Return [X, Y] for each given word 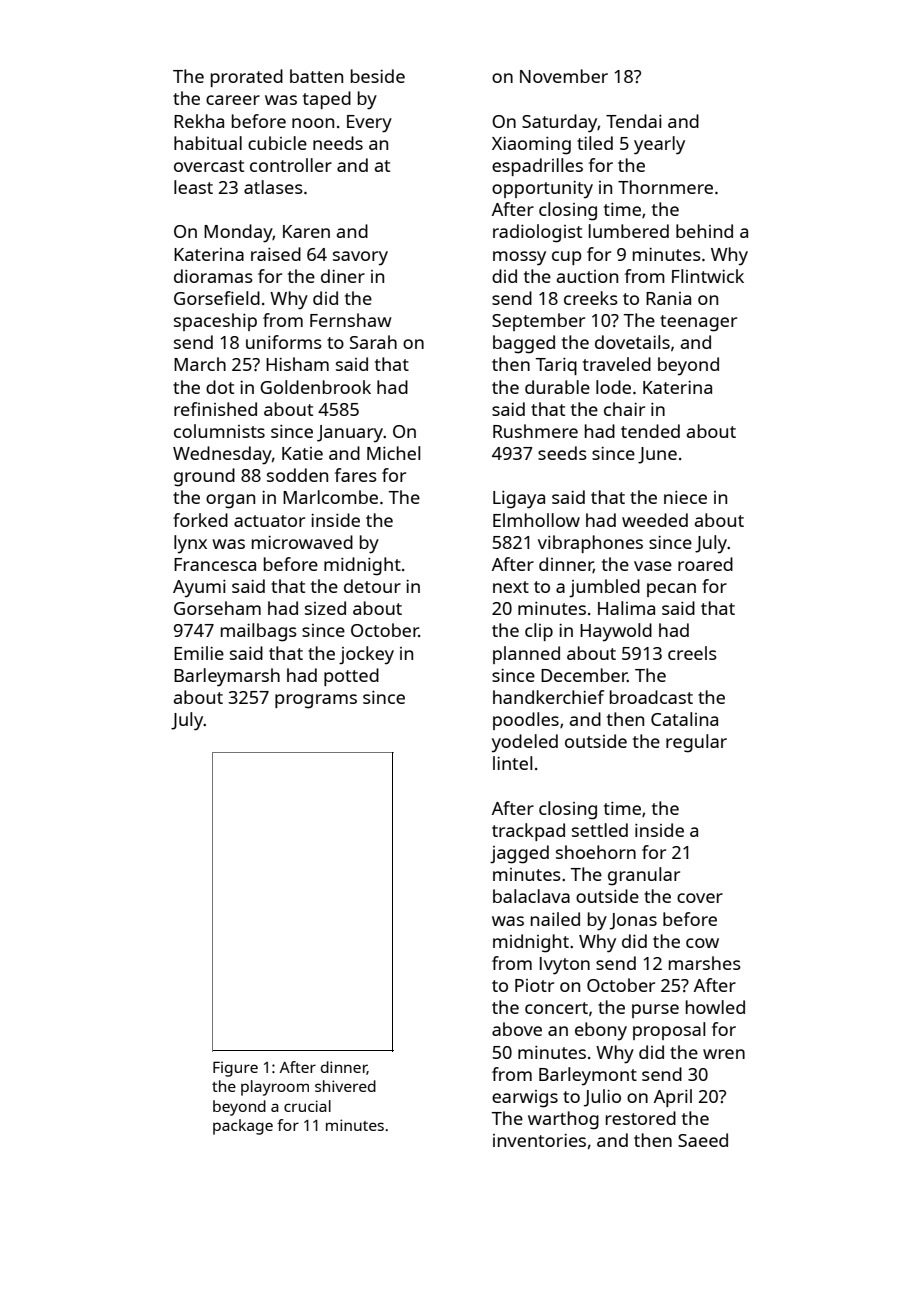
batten [316, 76]
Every [369, 124]
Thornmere [665, 187]
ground [204, 477]
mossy [519, 258]
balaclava [531, 896]
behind [704, 231]
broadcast [651, 697]
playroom [275, 1088]
